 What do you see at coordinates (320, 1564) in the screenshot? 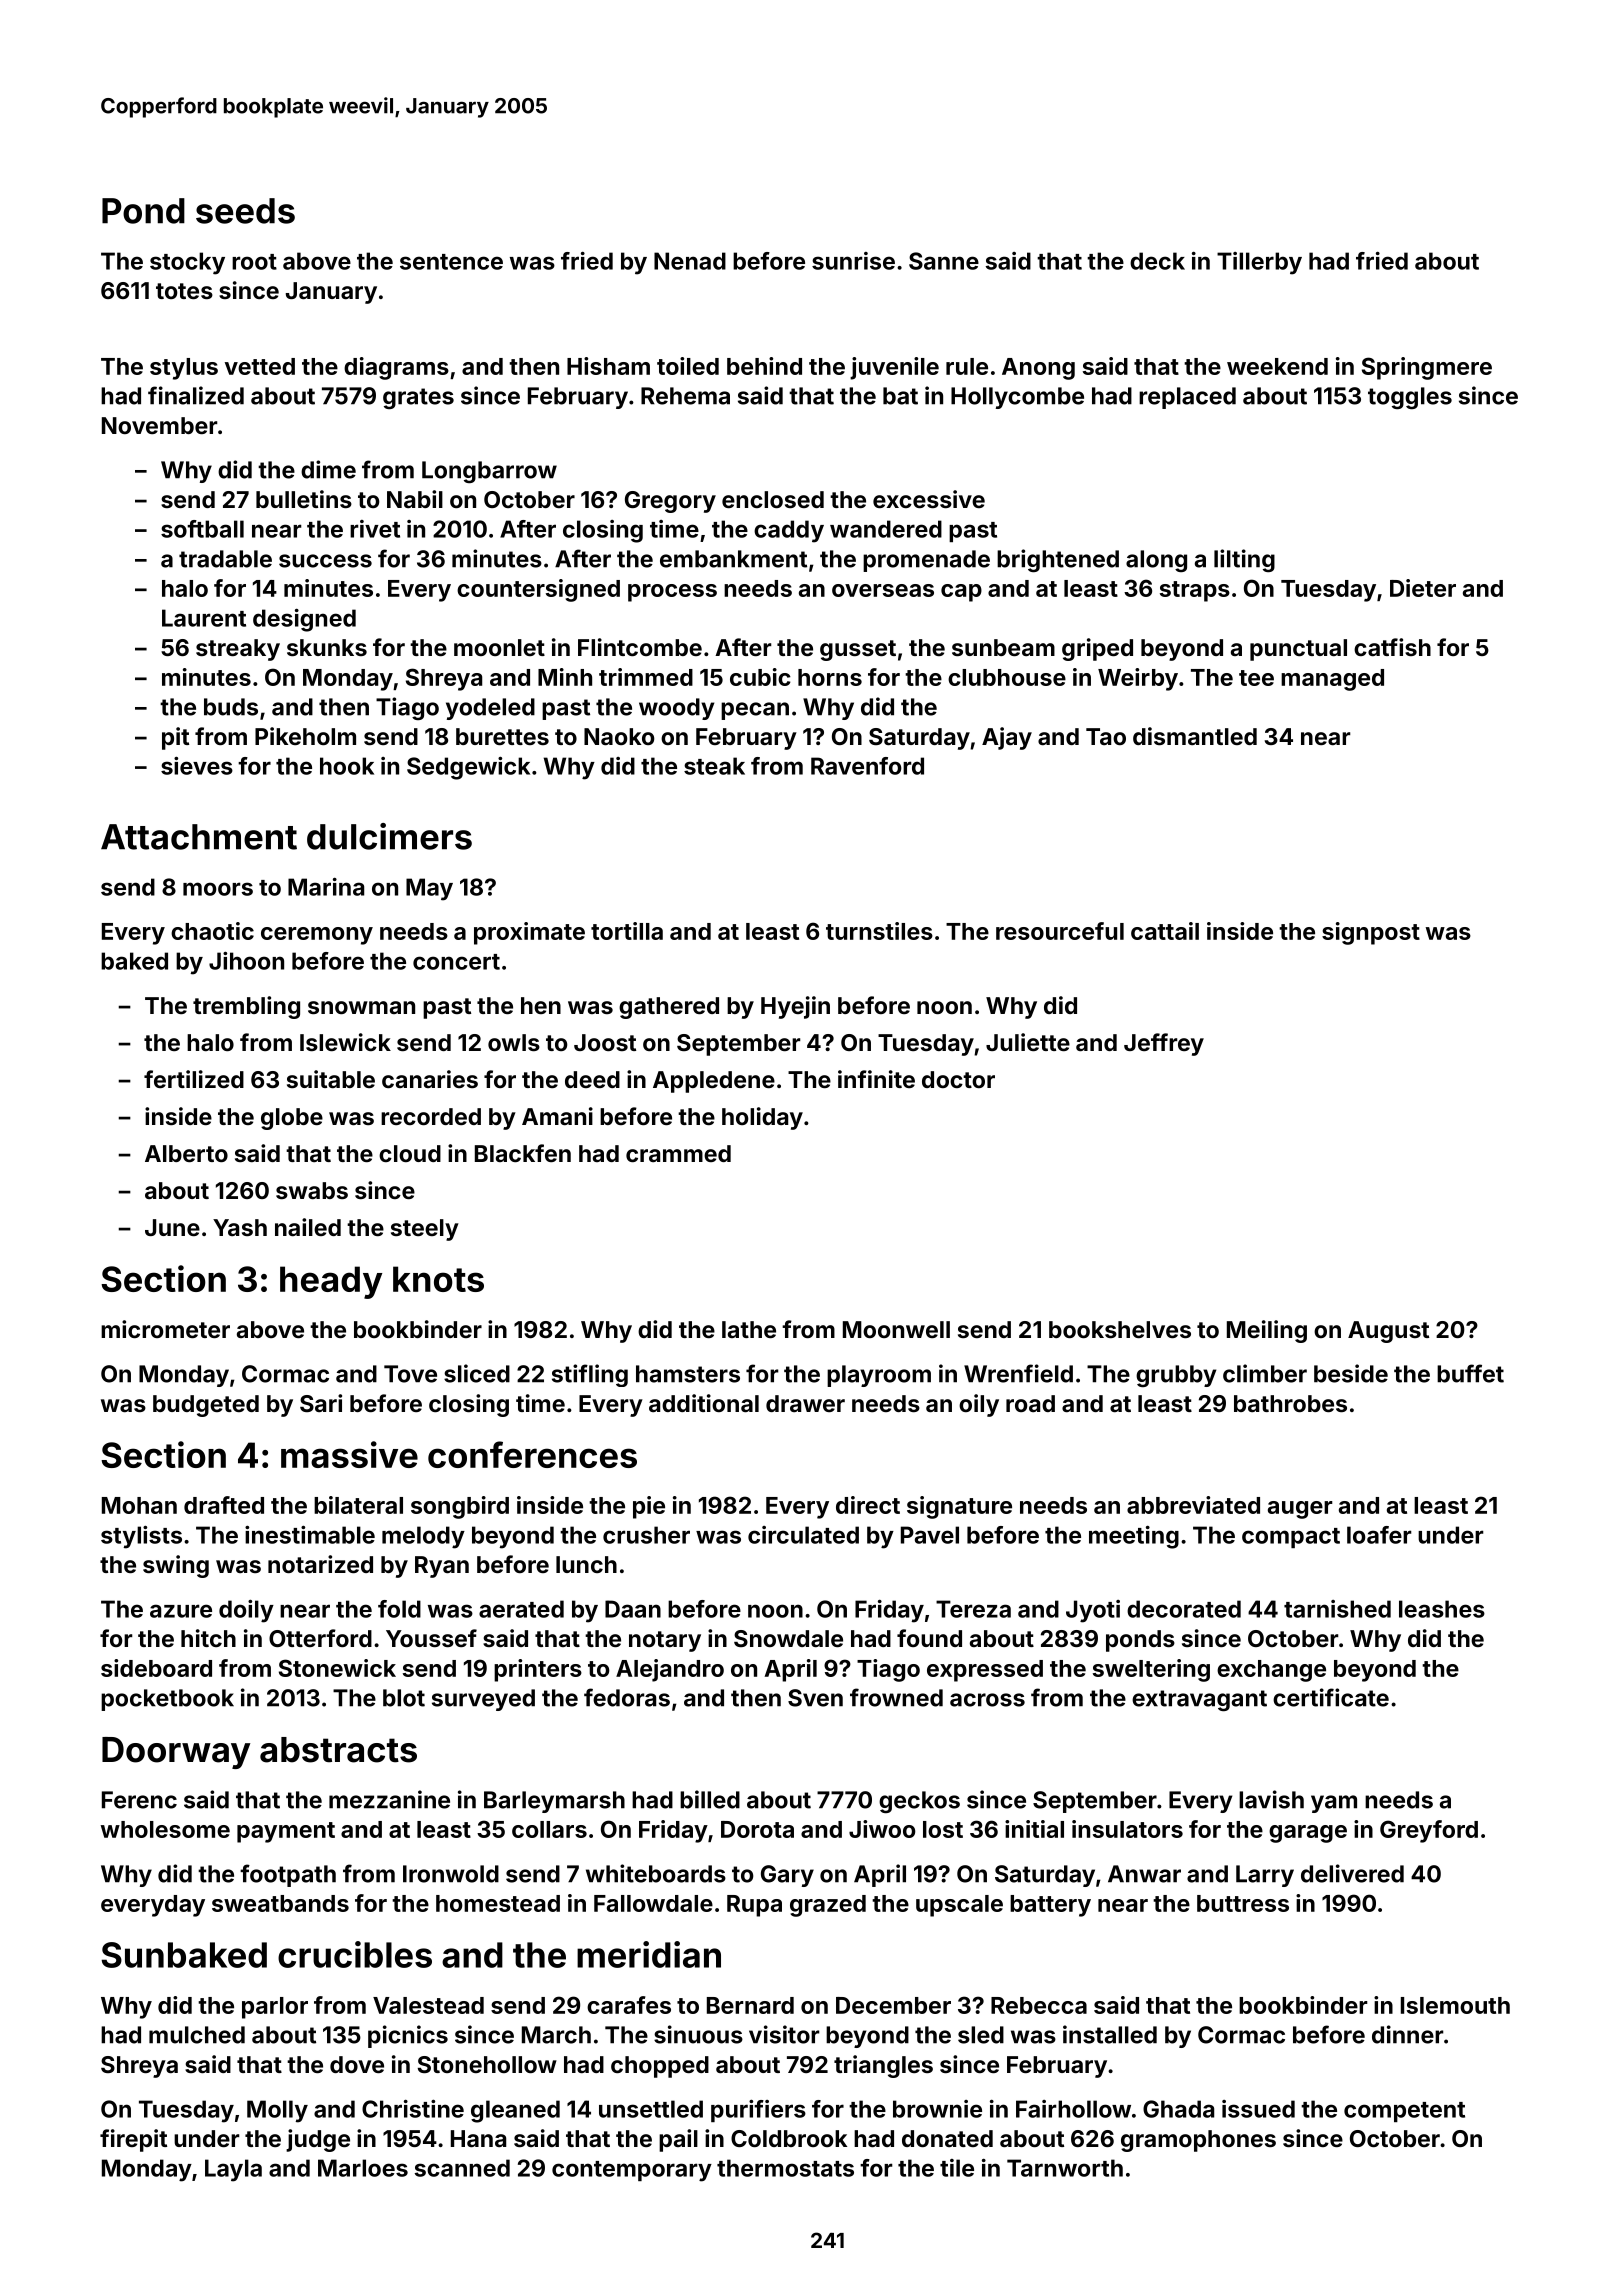
I see `notarized` at bounding box center [320, 1564].
